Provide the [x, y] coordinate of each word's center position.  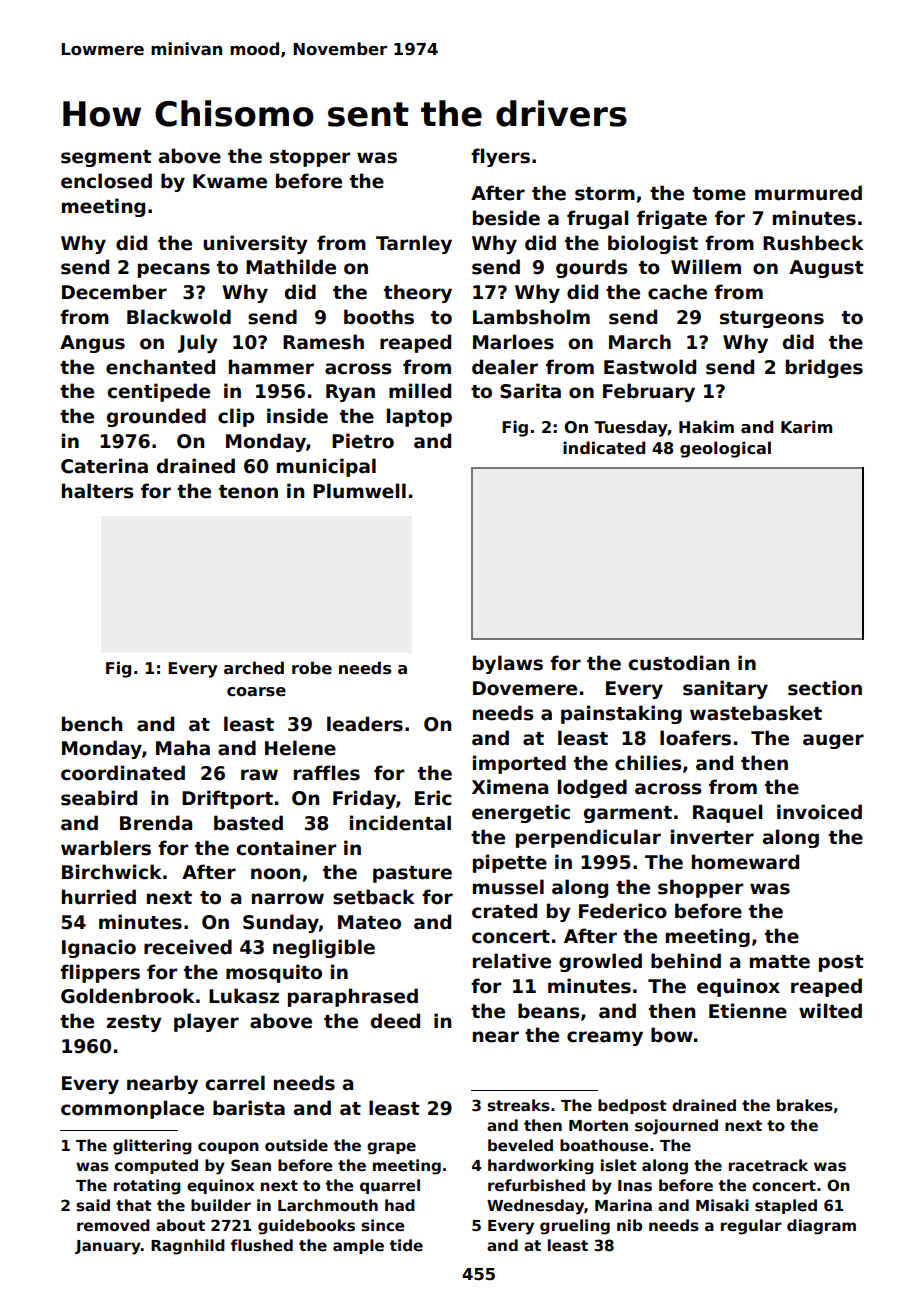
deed [395, 1021]
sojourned [676, 1127]
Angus [92, 344]
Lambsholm [531, 317]
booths [379, 317]
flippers [100, 973]
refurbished [536, 1185]
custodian [678, 663]
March [640, 342]
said [93, 1205]
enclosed [106, 181]
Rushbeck [813, 243]
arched [254, 668]
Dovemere [525, 688]
